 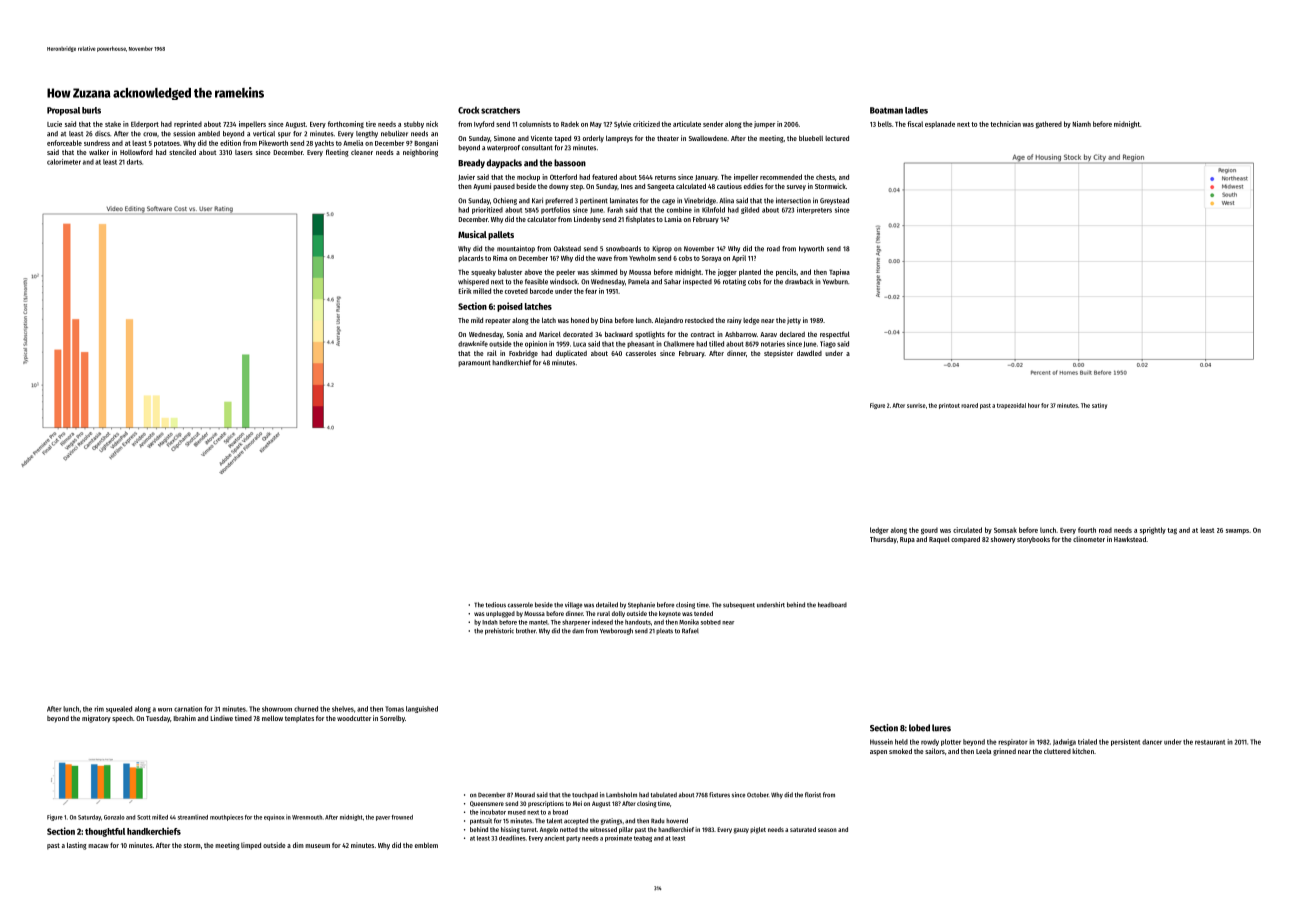 What do you see at coordinates (643, 839) in the screenshot?
I see `teabag` at bounding box center [643, 839].
